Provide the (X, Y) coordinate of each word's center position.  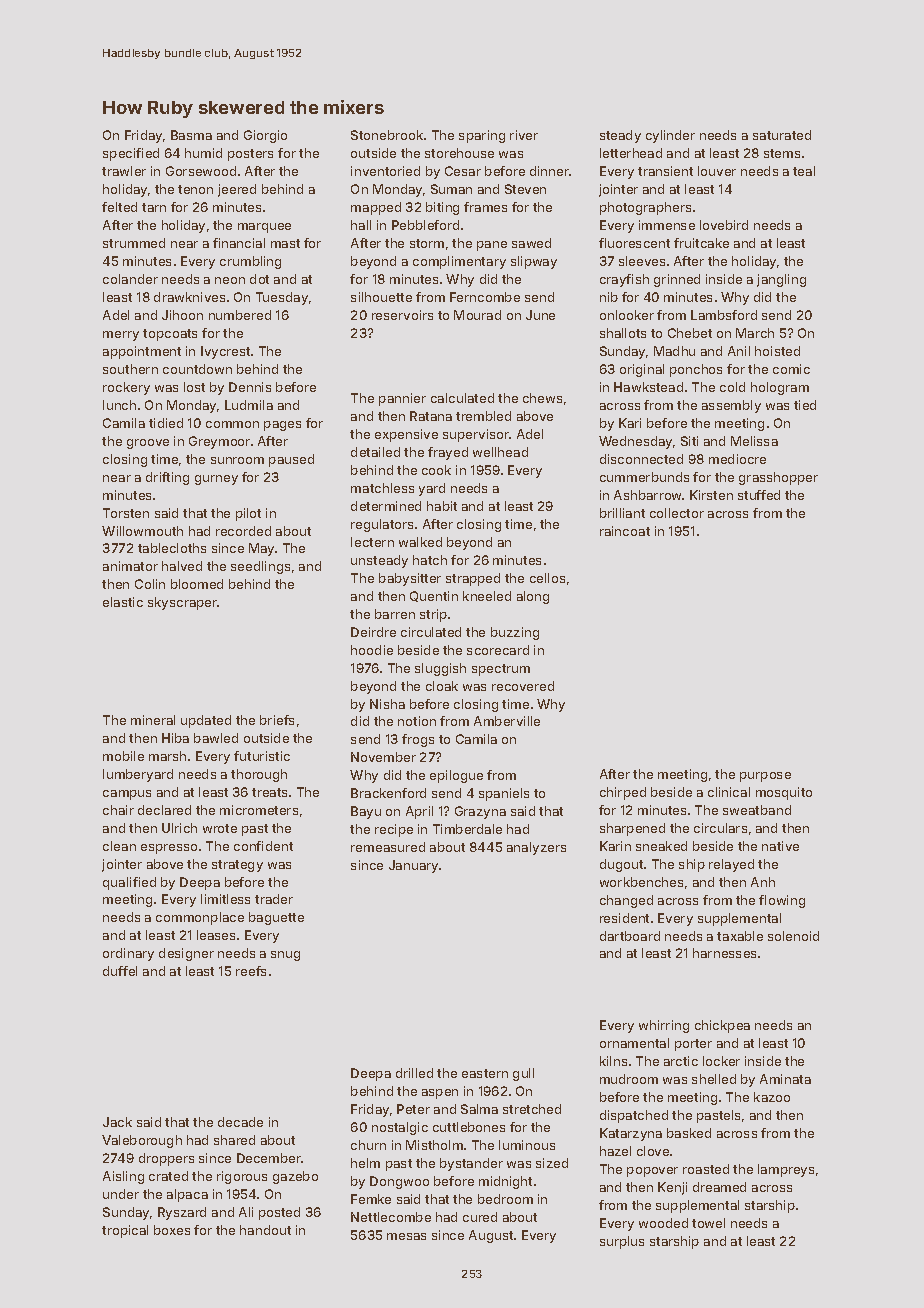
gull (523, 1074)
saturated (782, 135)
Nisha (387, 704)
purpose (765, 777)
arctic (681, 1061)
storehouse (459, 153)
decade (240, 1122)
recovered (523, 686)
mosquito (784, 793)
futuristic (262, 756)
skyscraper (183, 603)
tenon (195, 189)
